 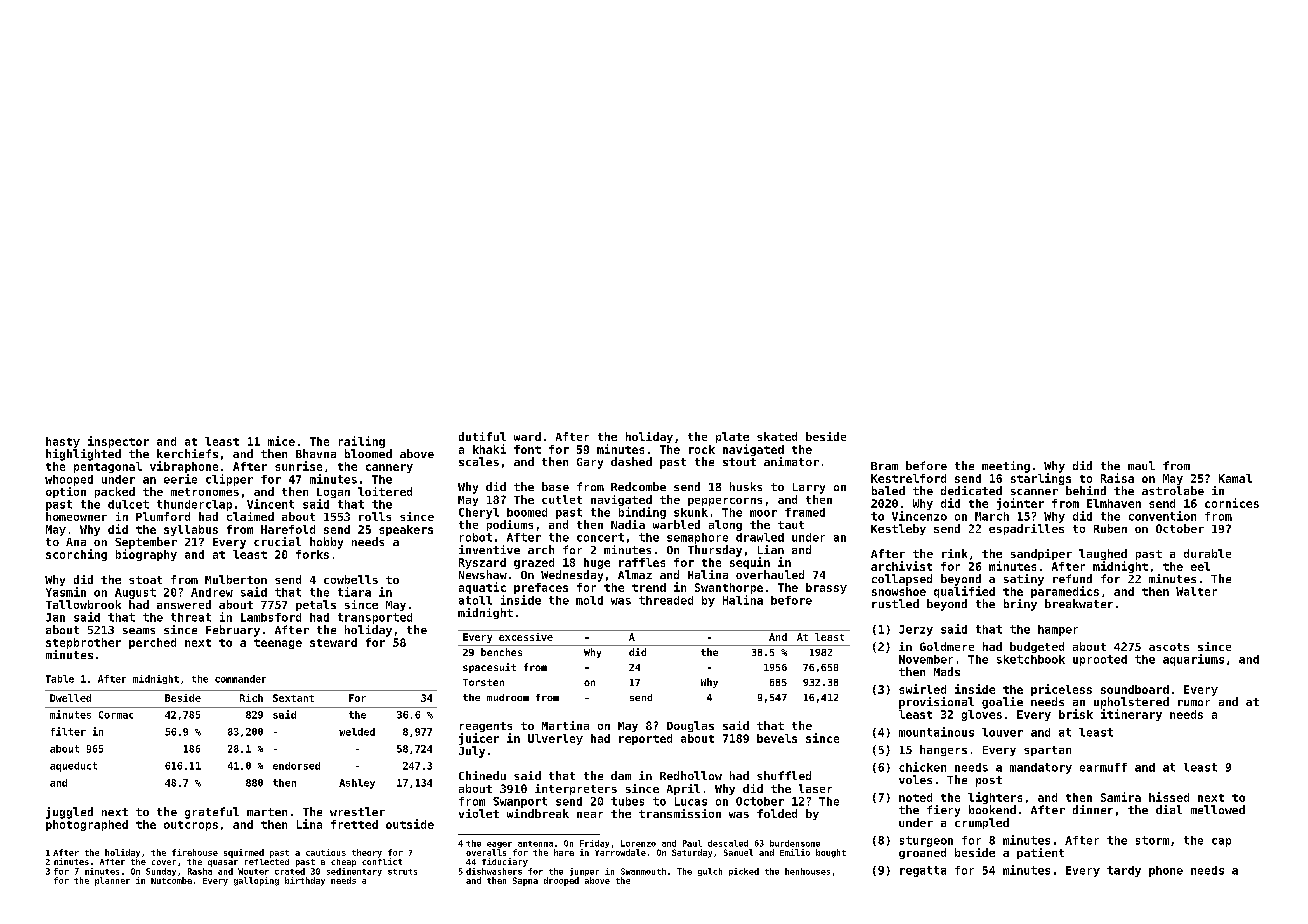 What do you see at coordinates (702, 449) in the page?
I see `rock` at bounding box center [702, 449].
